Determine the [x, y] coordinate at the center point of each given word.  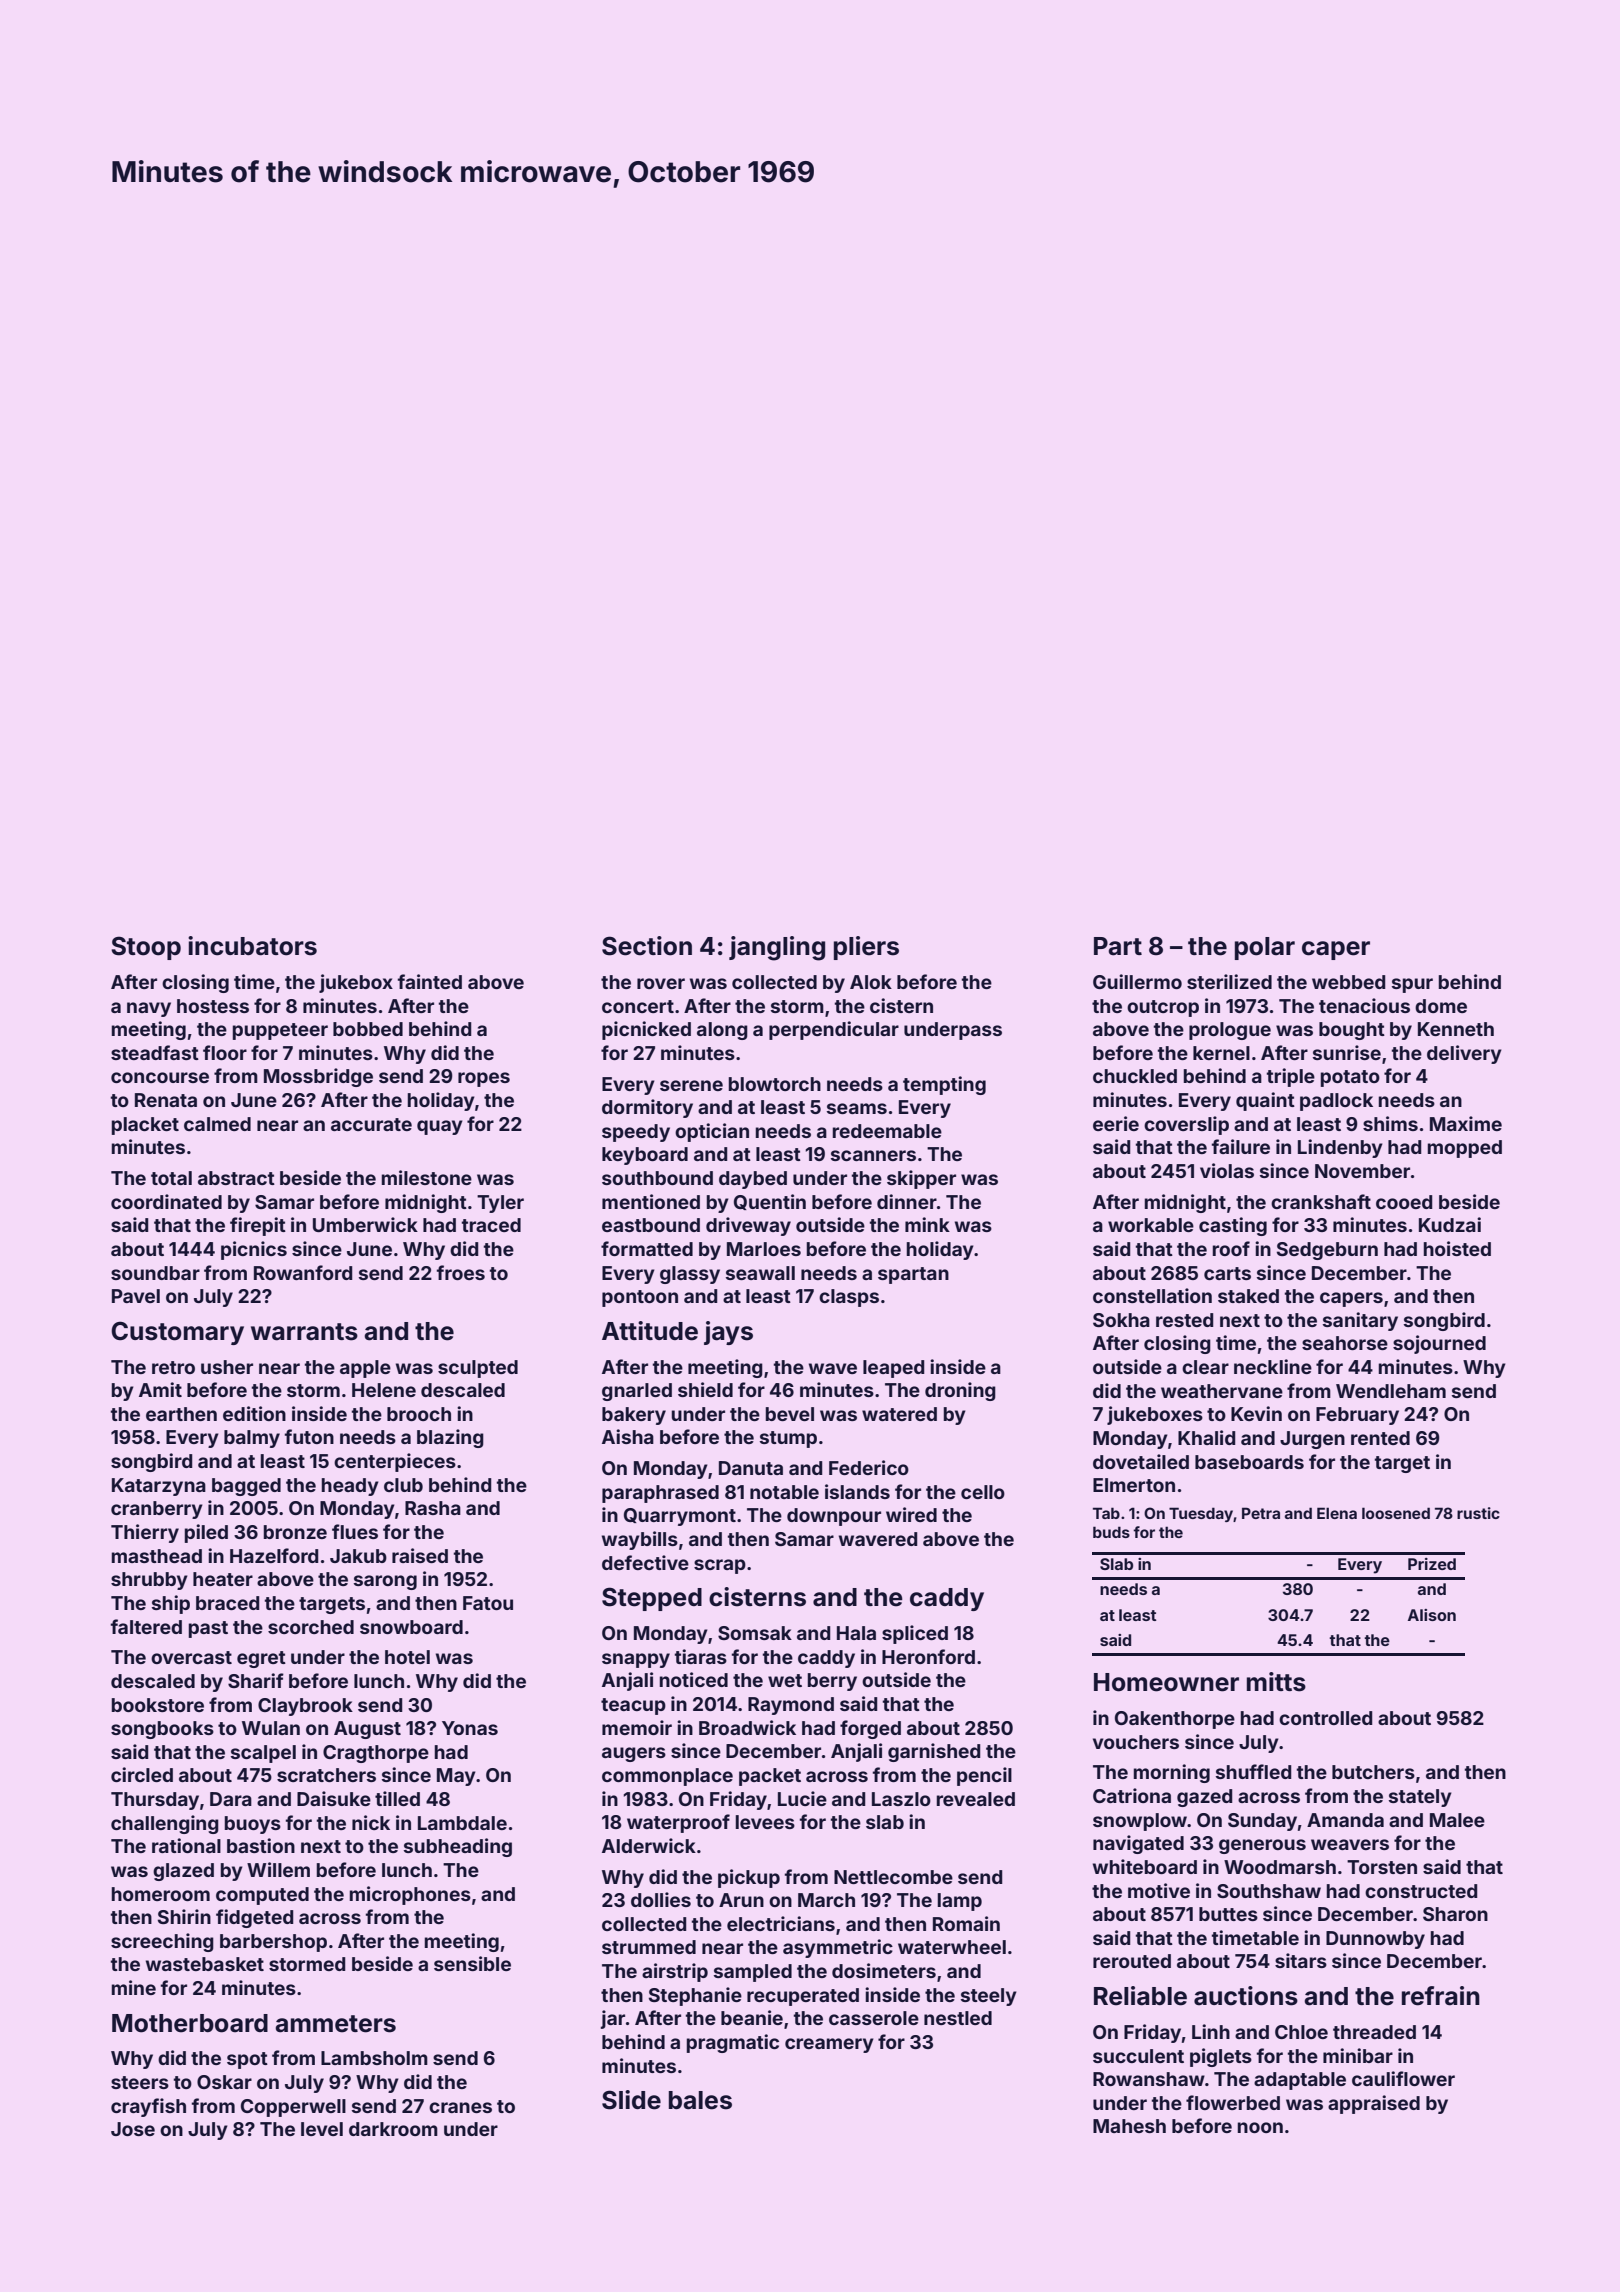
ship [171, 1604]
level [322, 2129]
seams [857, 1108]
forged [870, 1729]
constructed [1421, 1891]
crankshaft [1321, 1201]
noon [1260, 2127]
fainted [430, 981]
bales [700, 2100]
